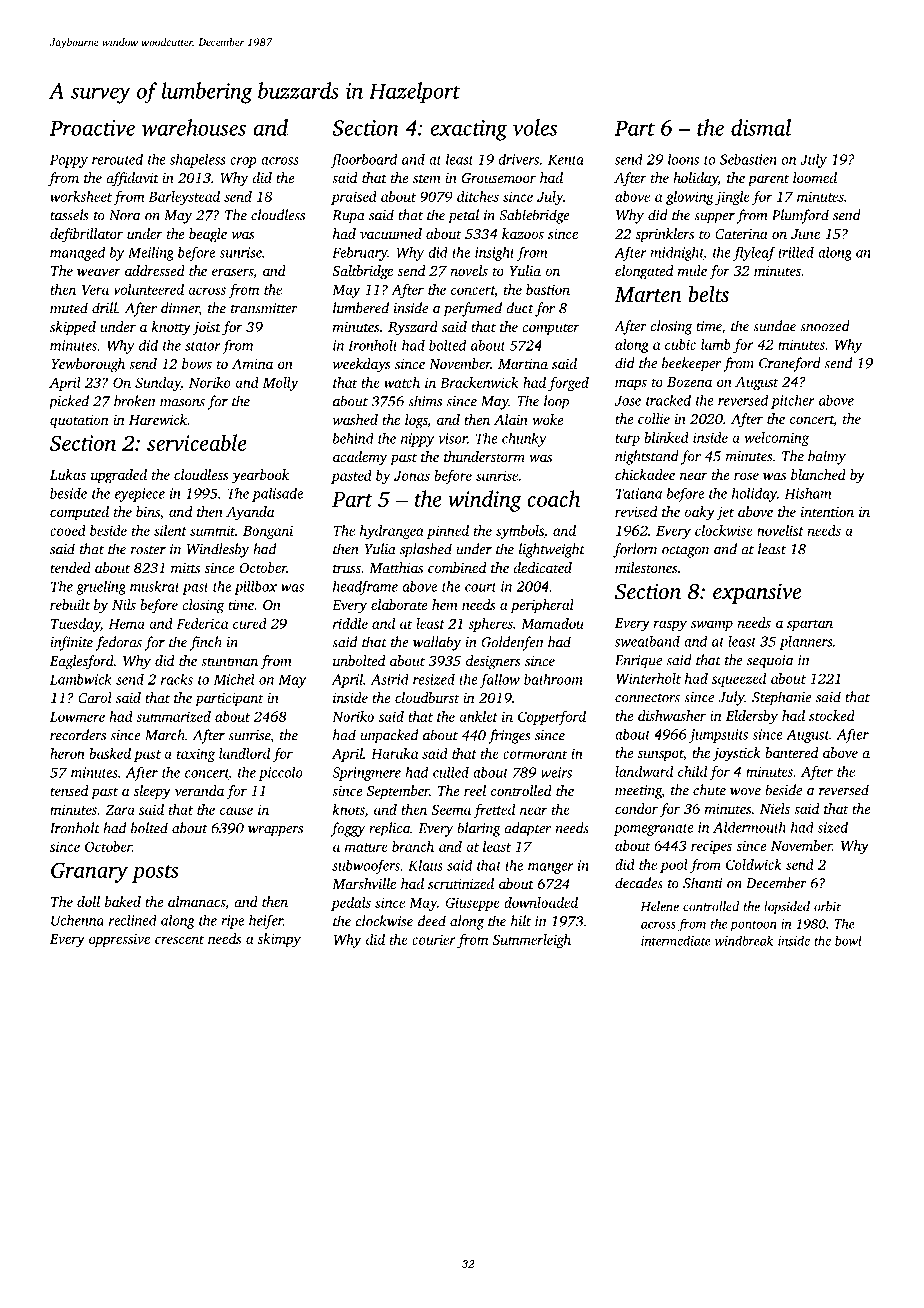 The image size is (924, 1308). What do you see at coordinates (548, 419) in the image?
I see `woke` at bounding box center [548, 419].
